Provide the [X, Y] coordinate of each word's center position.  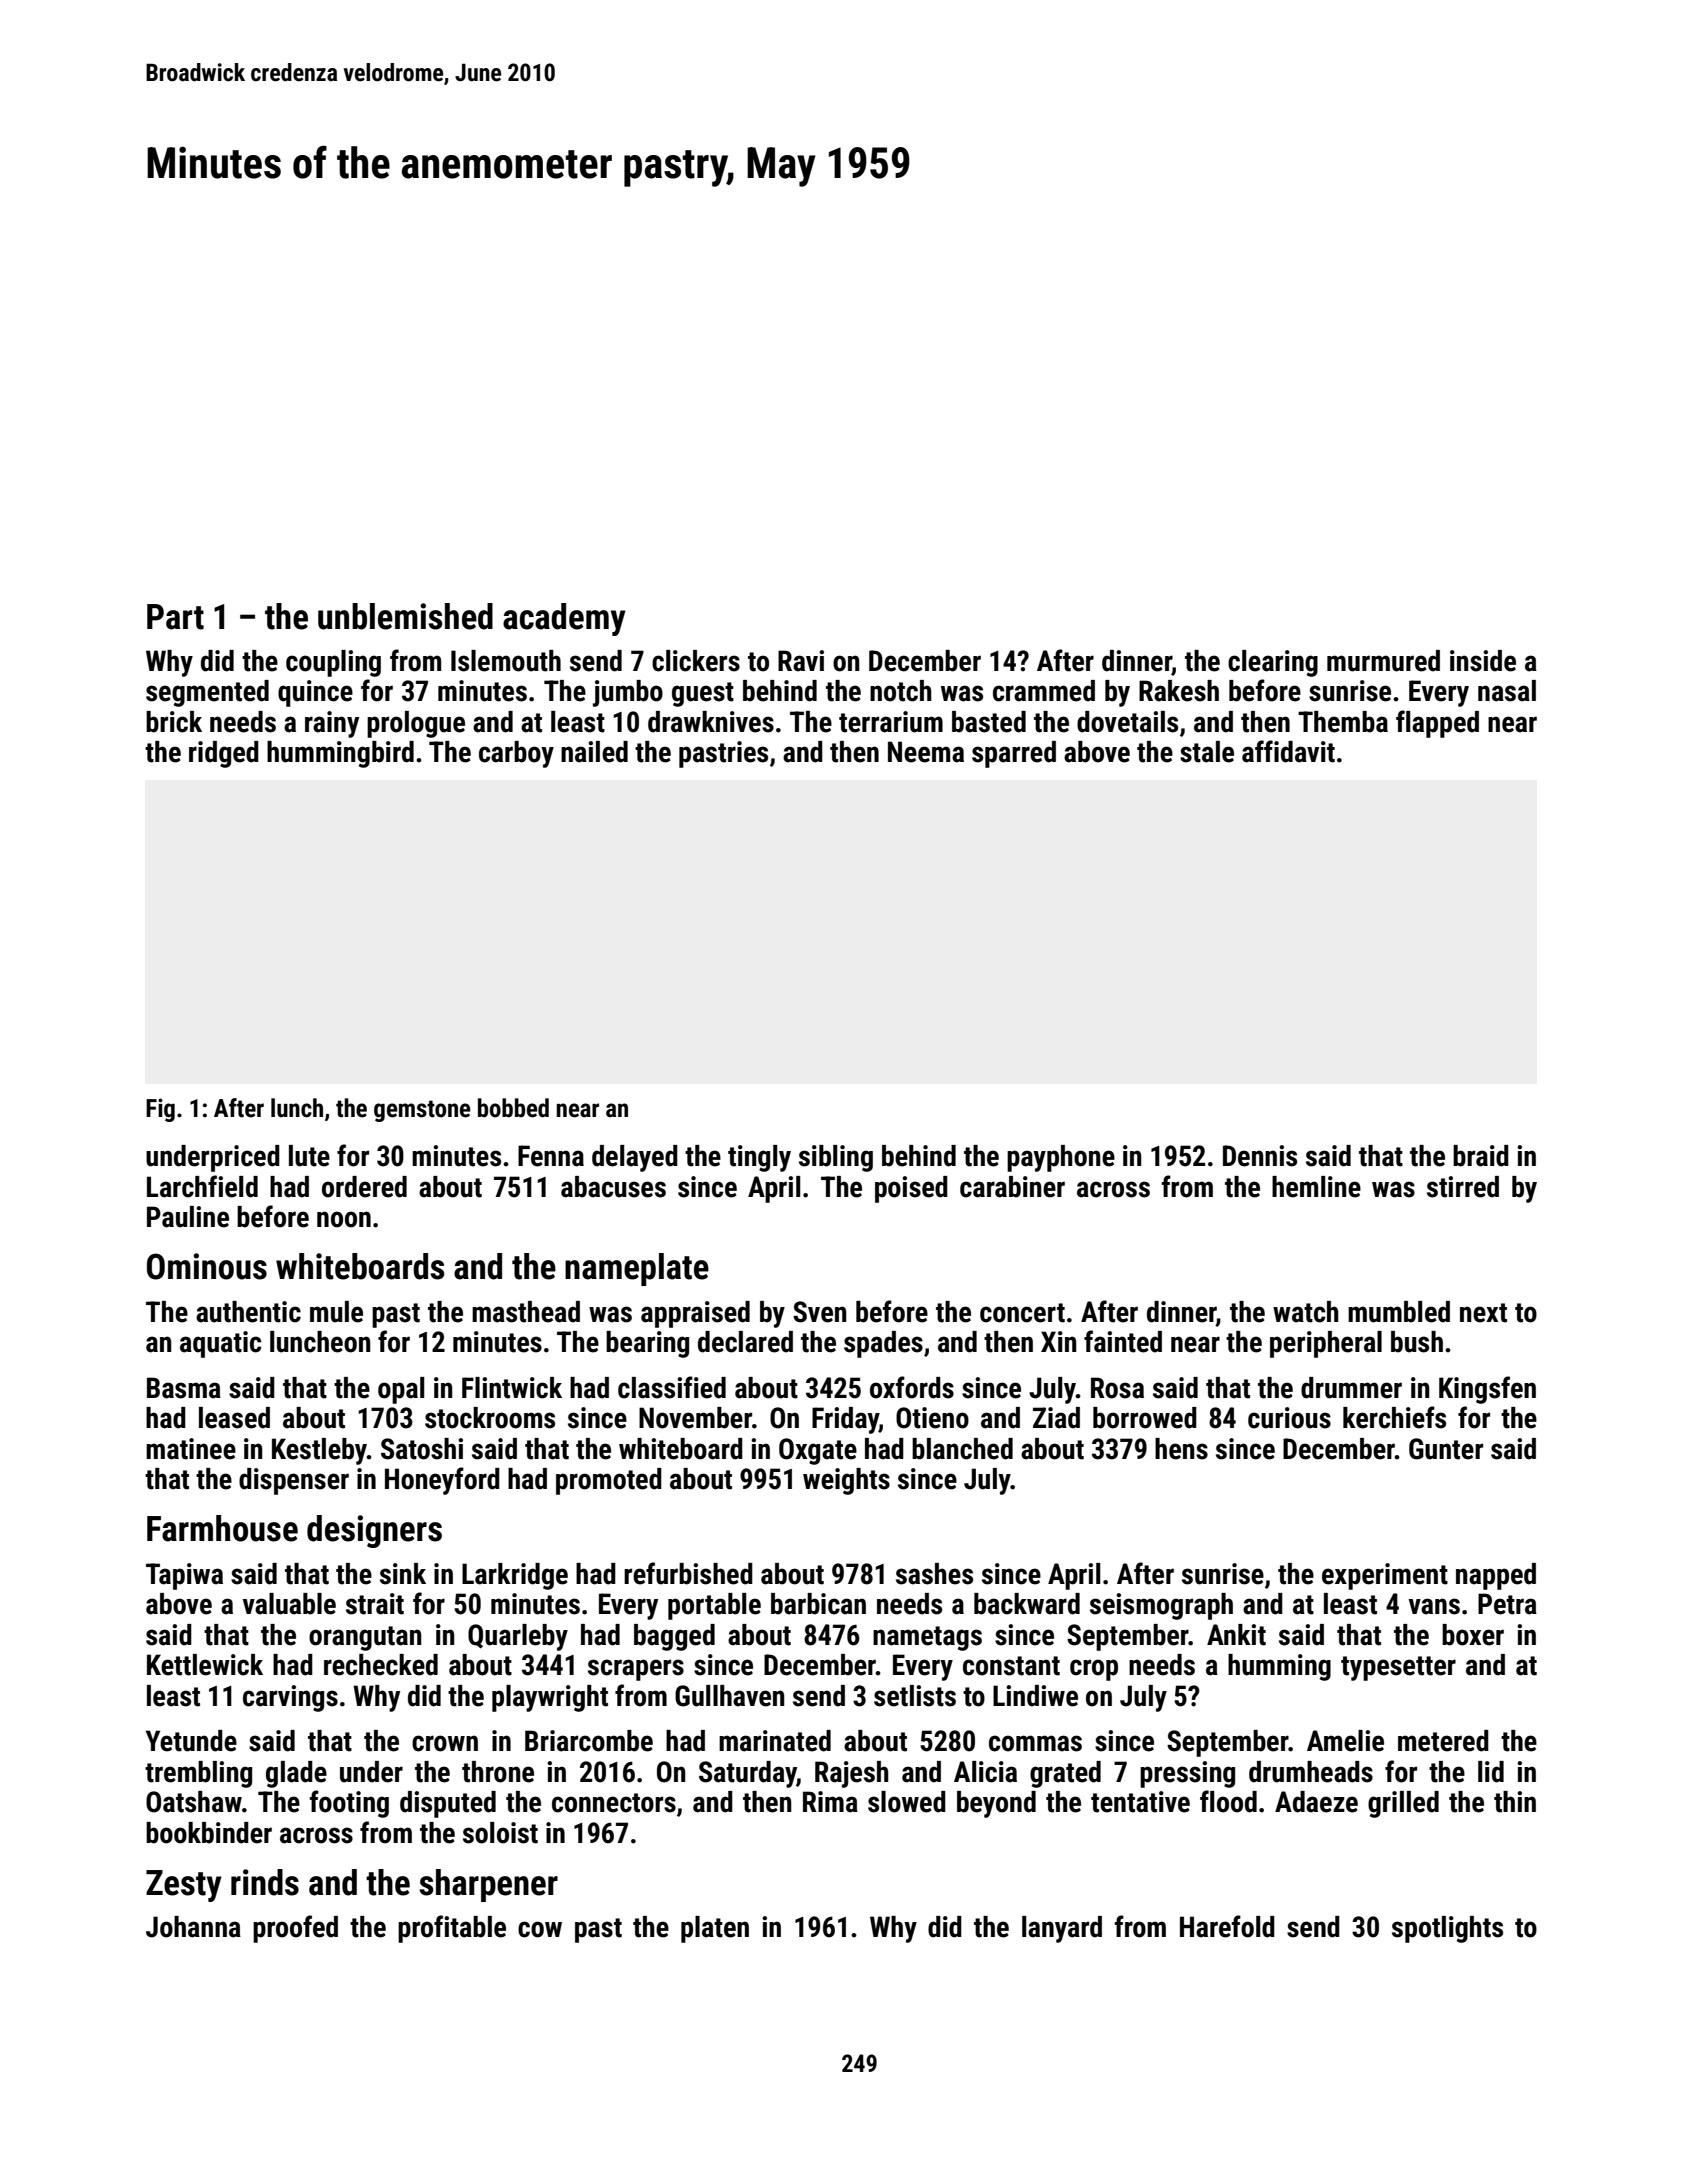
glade [296, 1774]
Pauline [188, 1217]
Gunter [1446, 1449]
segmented [207, 693]
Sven [820, 1312]
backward [1027, 1604]
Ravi [801, 661]
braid [1481, 1156]
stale [1207, 752]
